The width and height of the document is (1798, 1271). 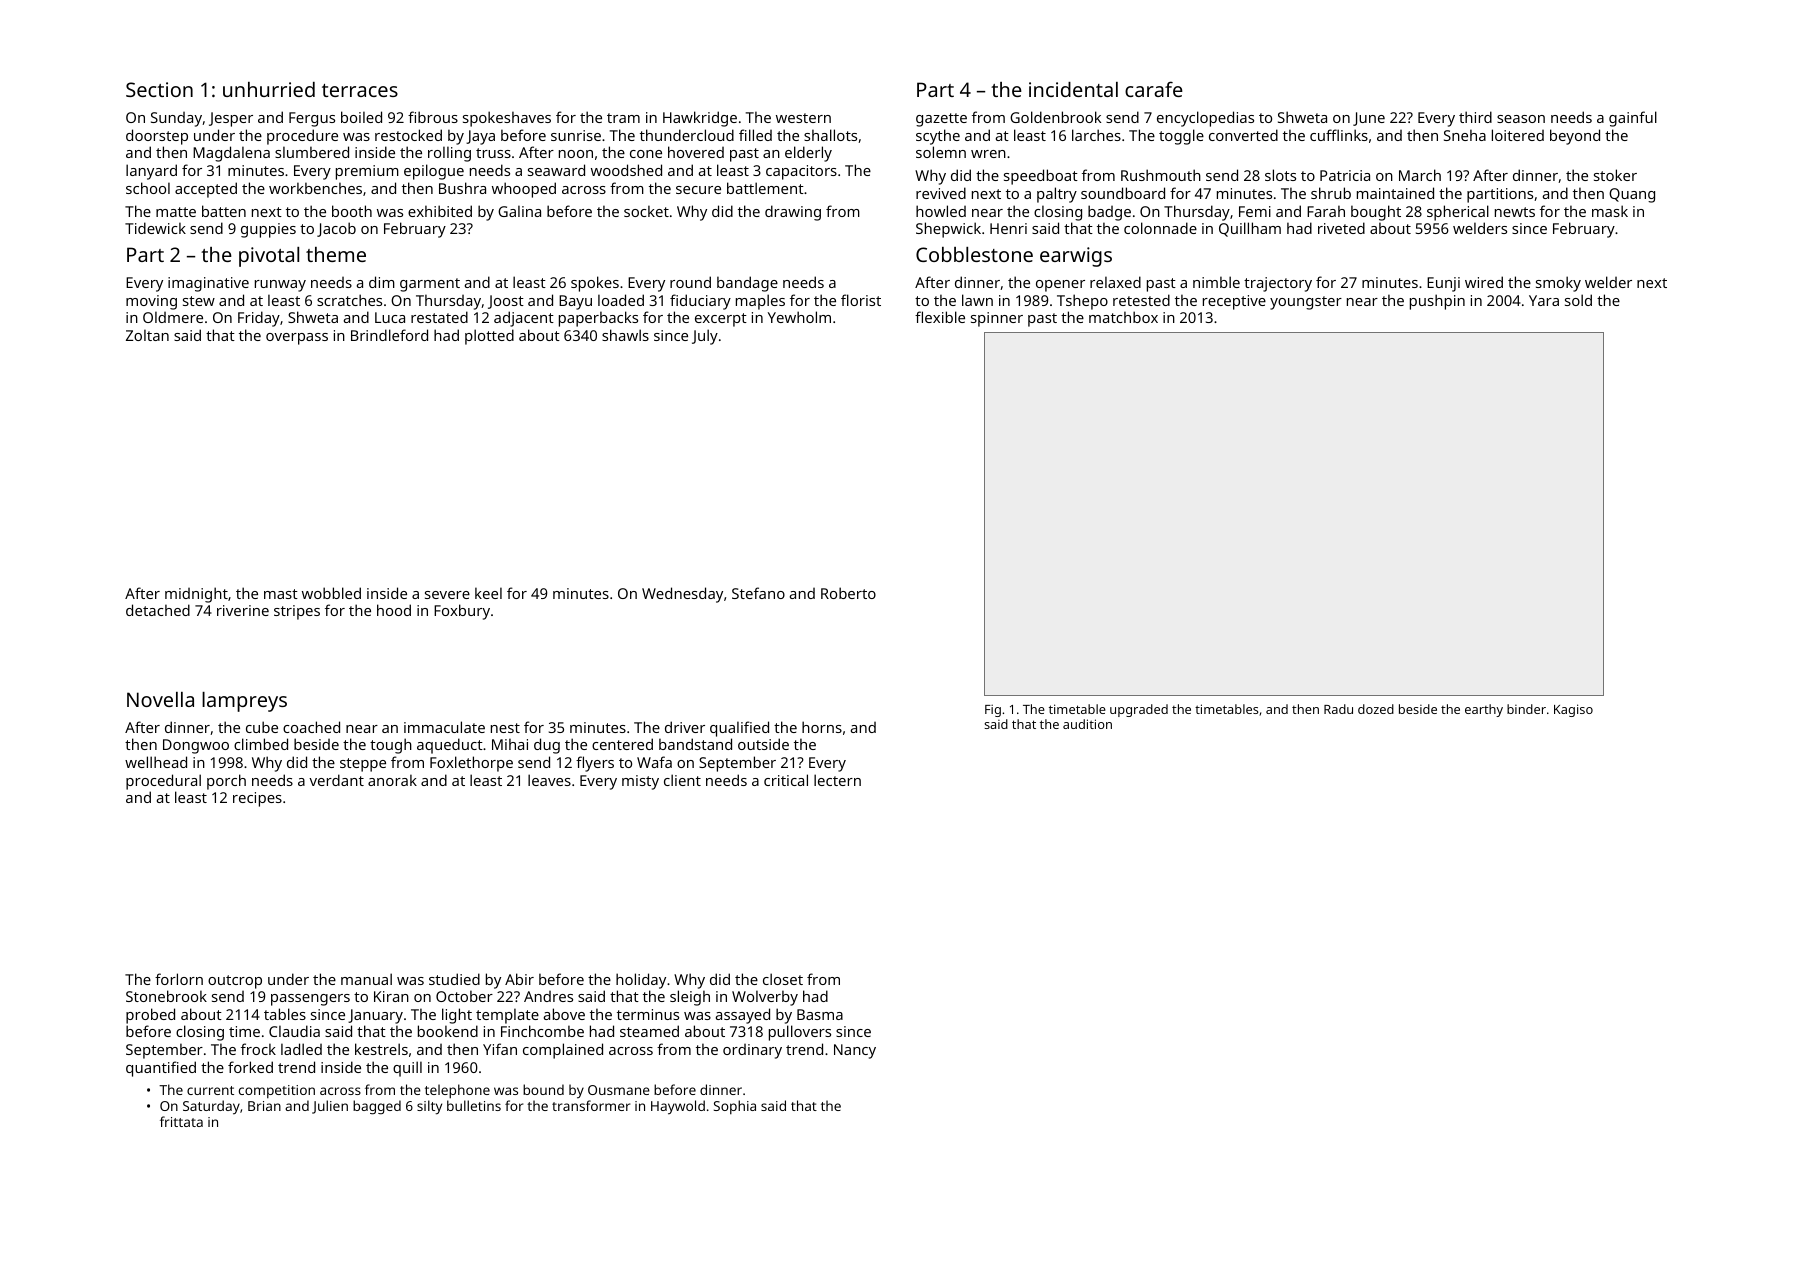 I want to click on Section, so click(x=159, y=89).
